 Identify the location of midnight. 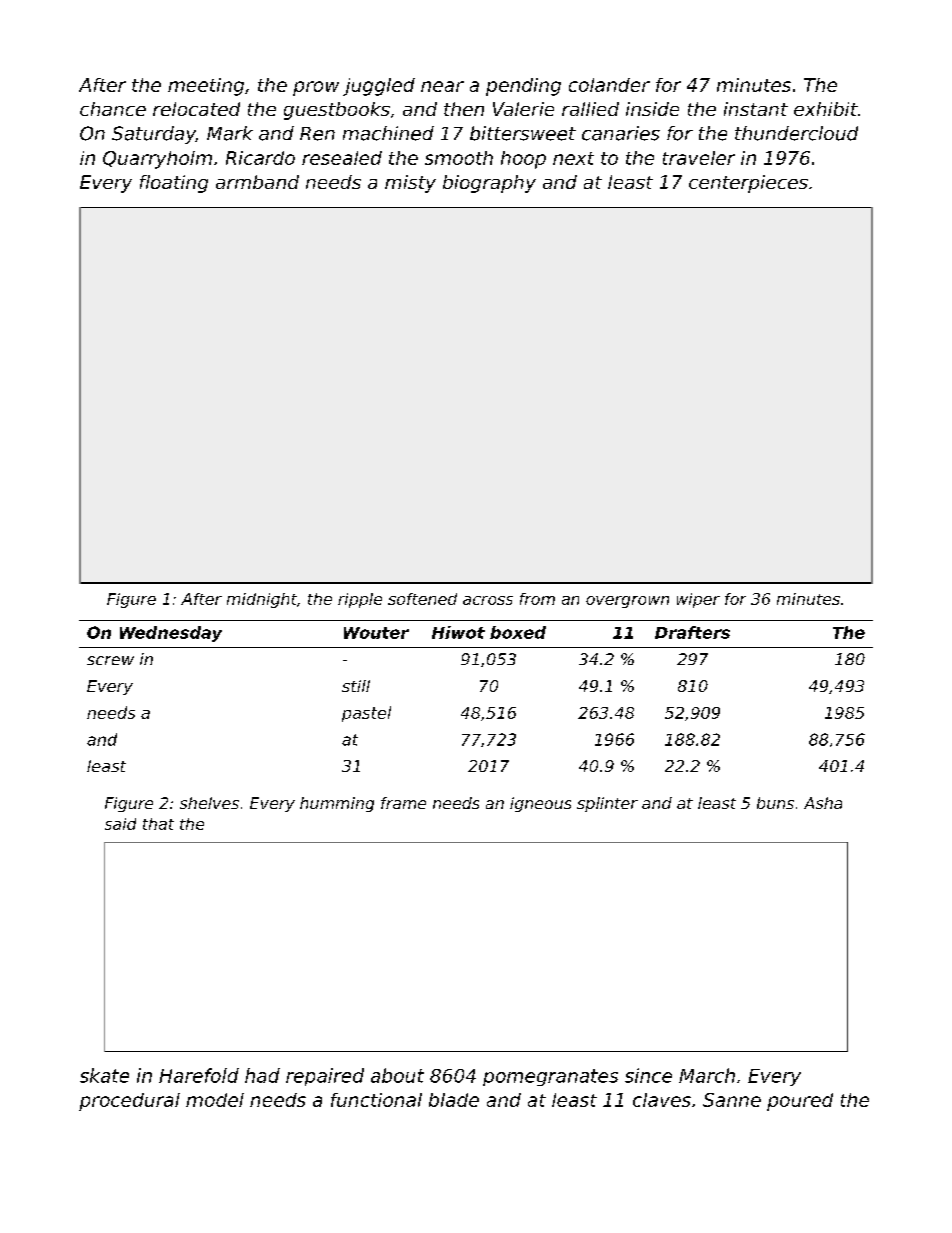
(262, 600).
